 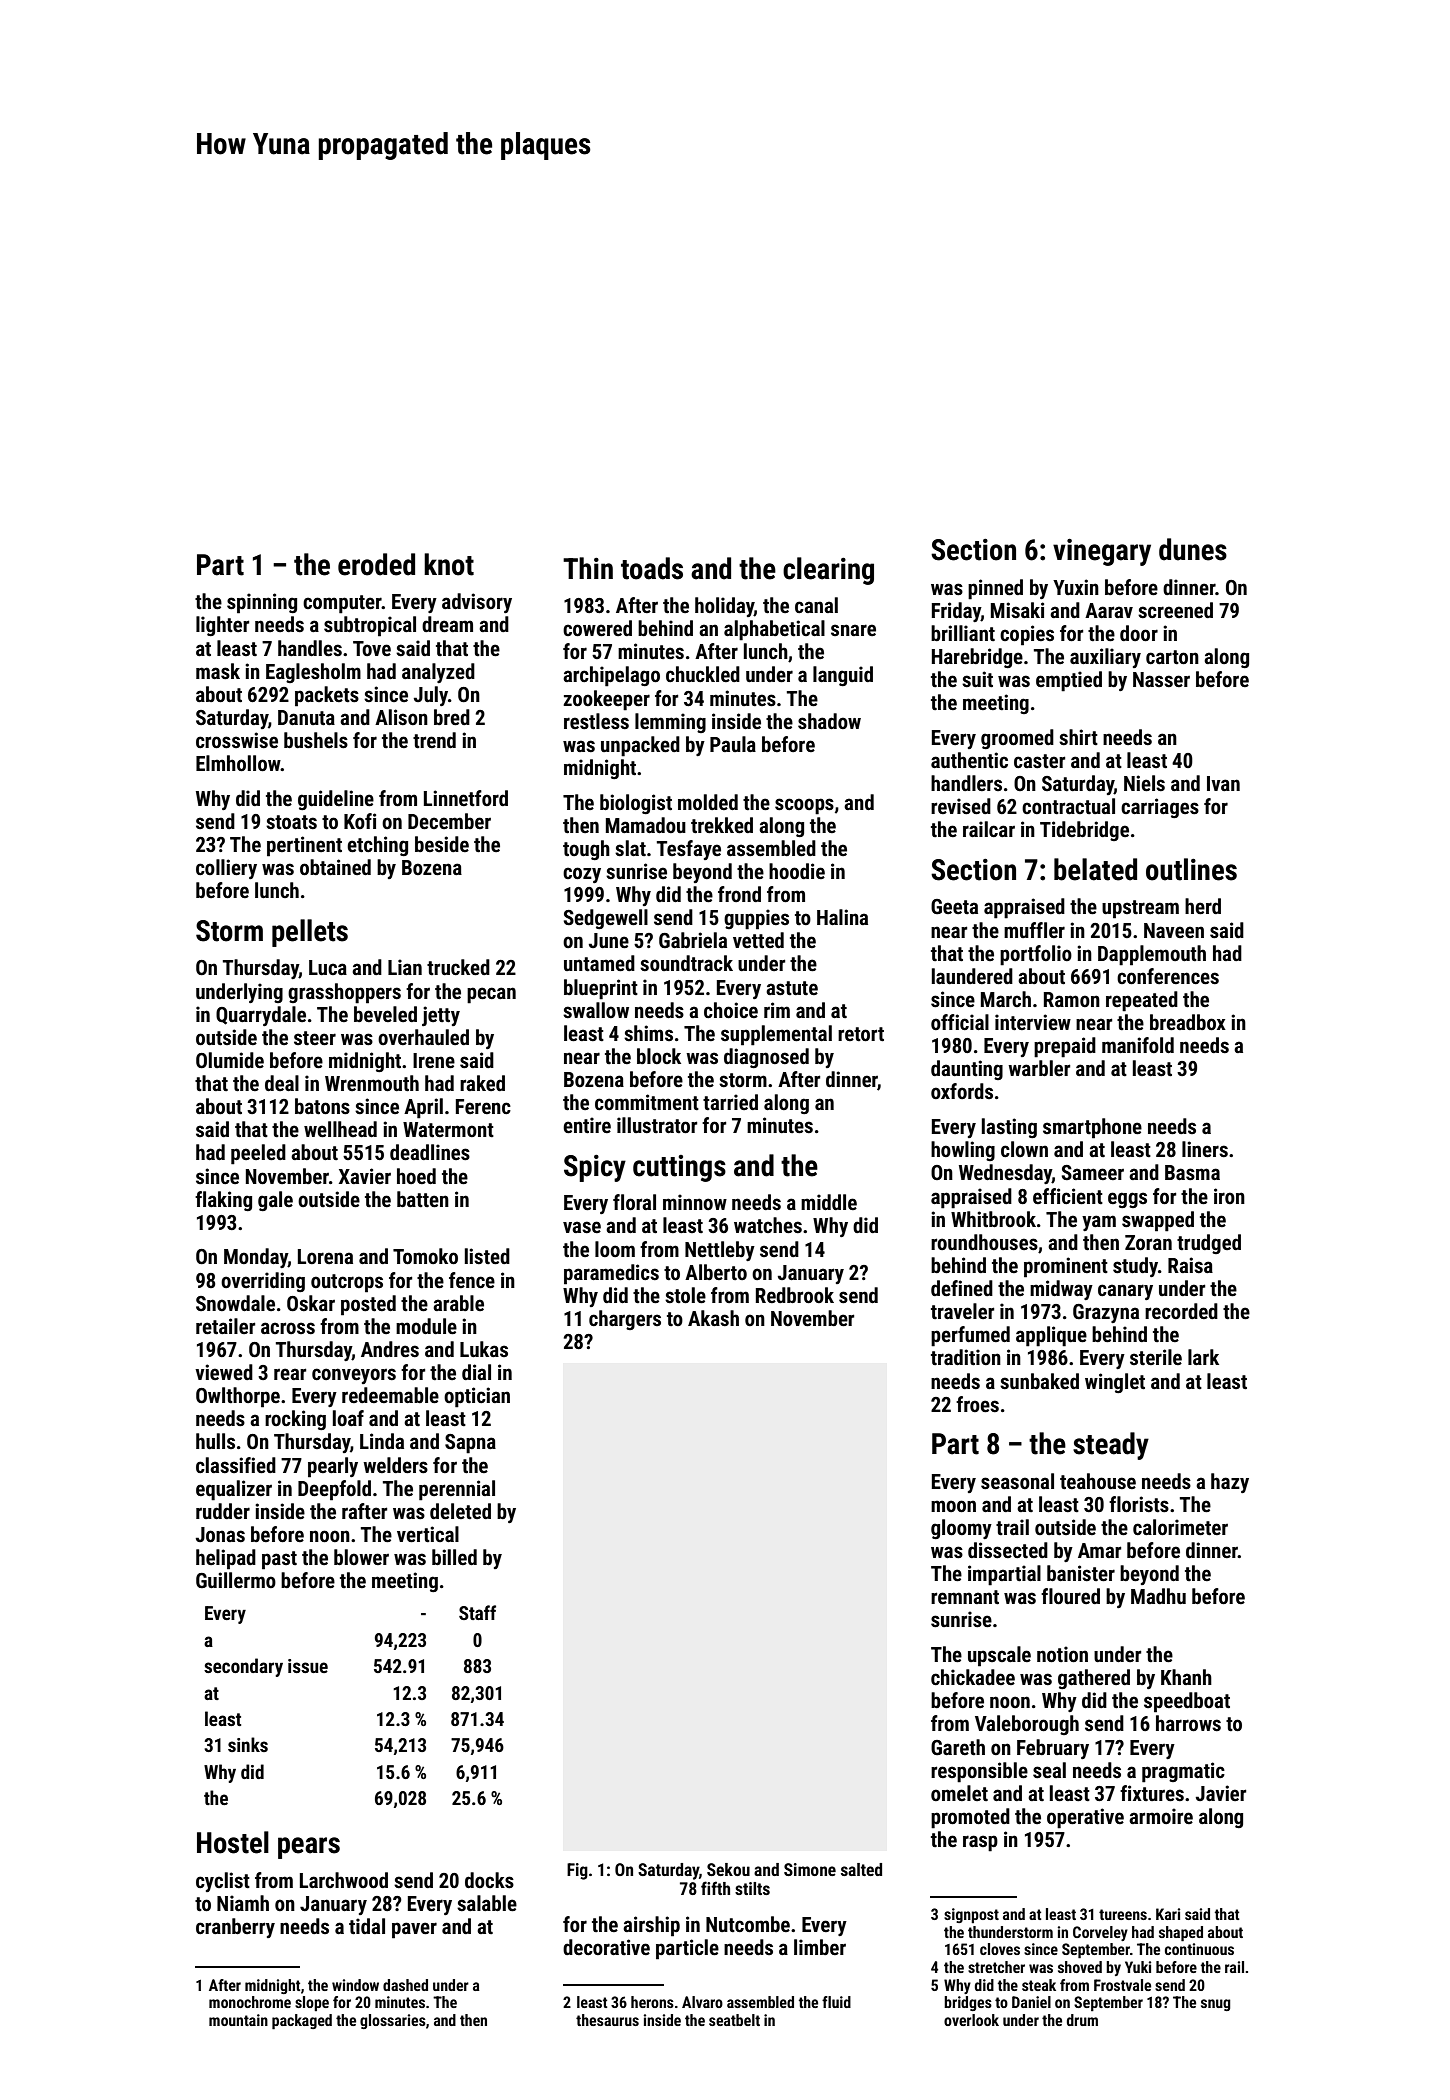 I want to click on scoops, so click(x=804, y=806).
